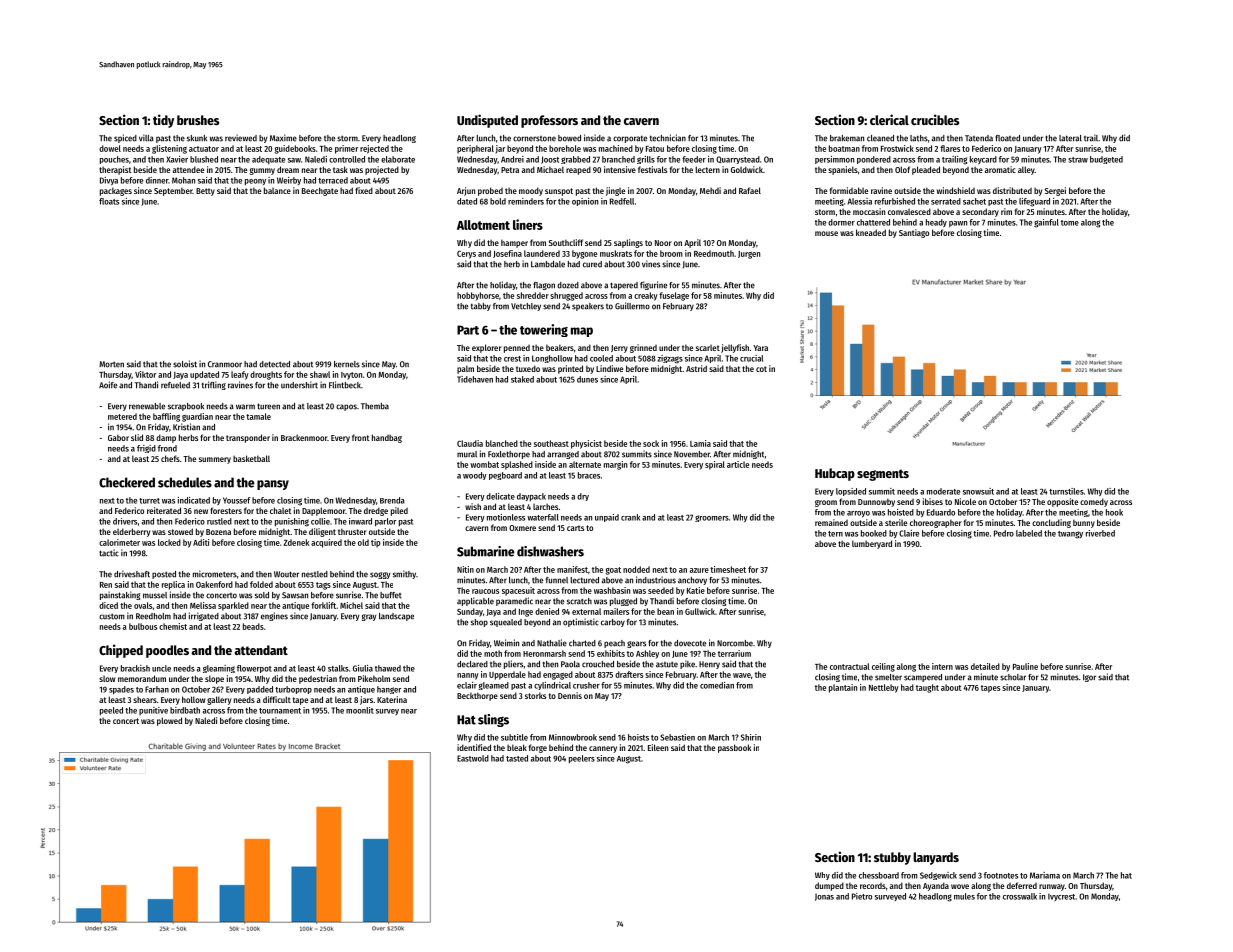  Describe the element at coordinates (110, 148) in the screenshot. I see `dowel` at that location.
